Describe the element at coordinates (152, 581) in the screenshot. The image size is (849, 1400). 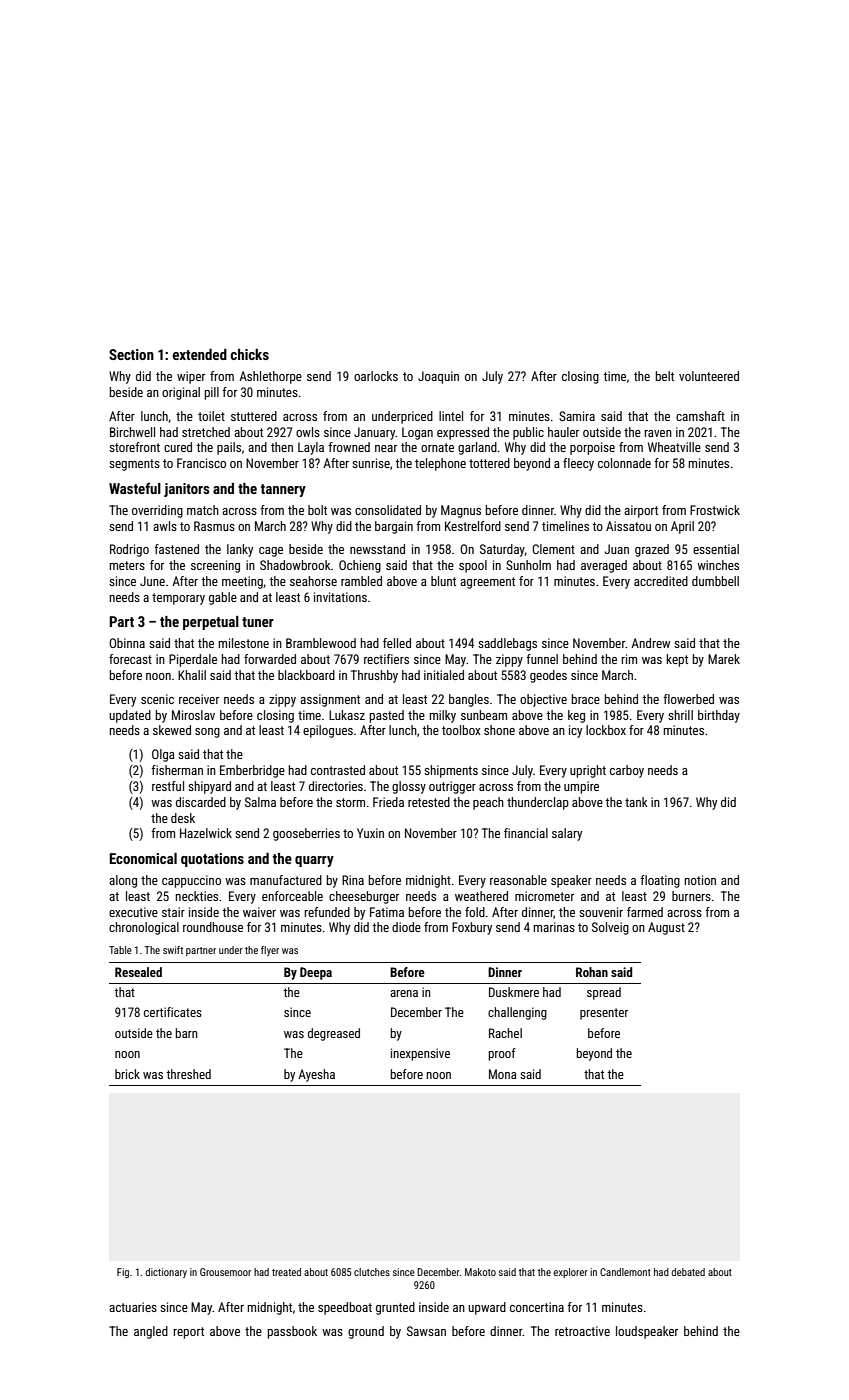
I see `June` at that location.
